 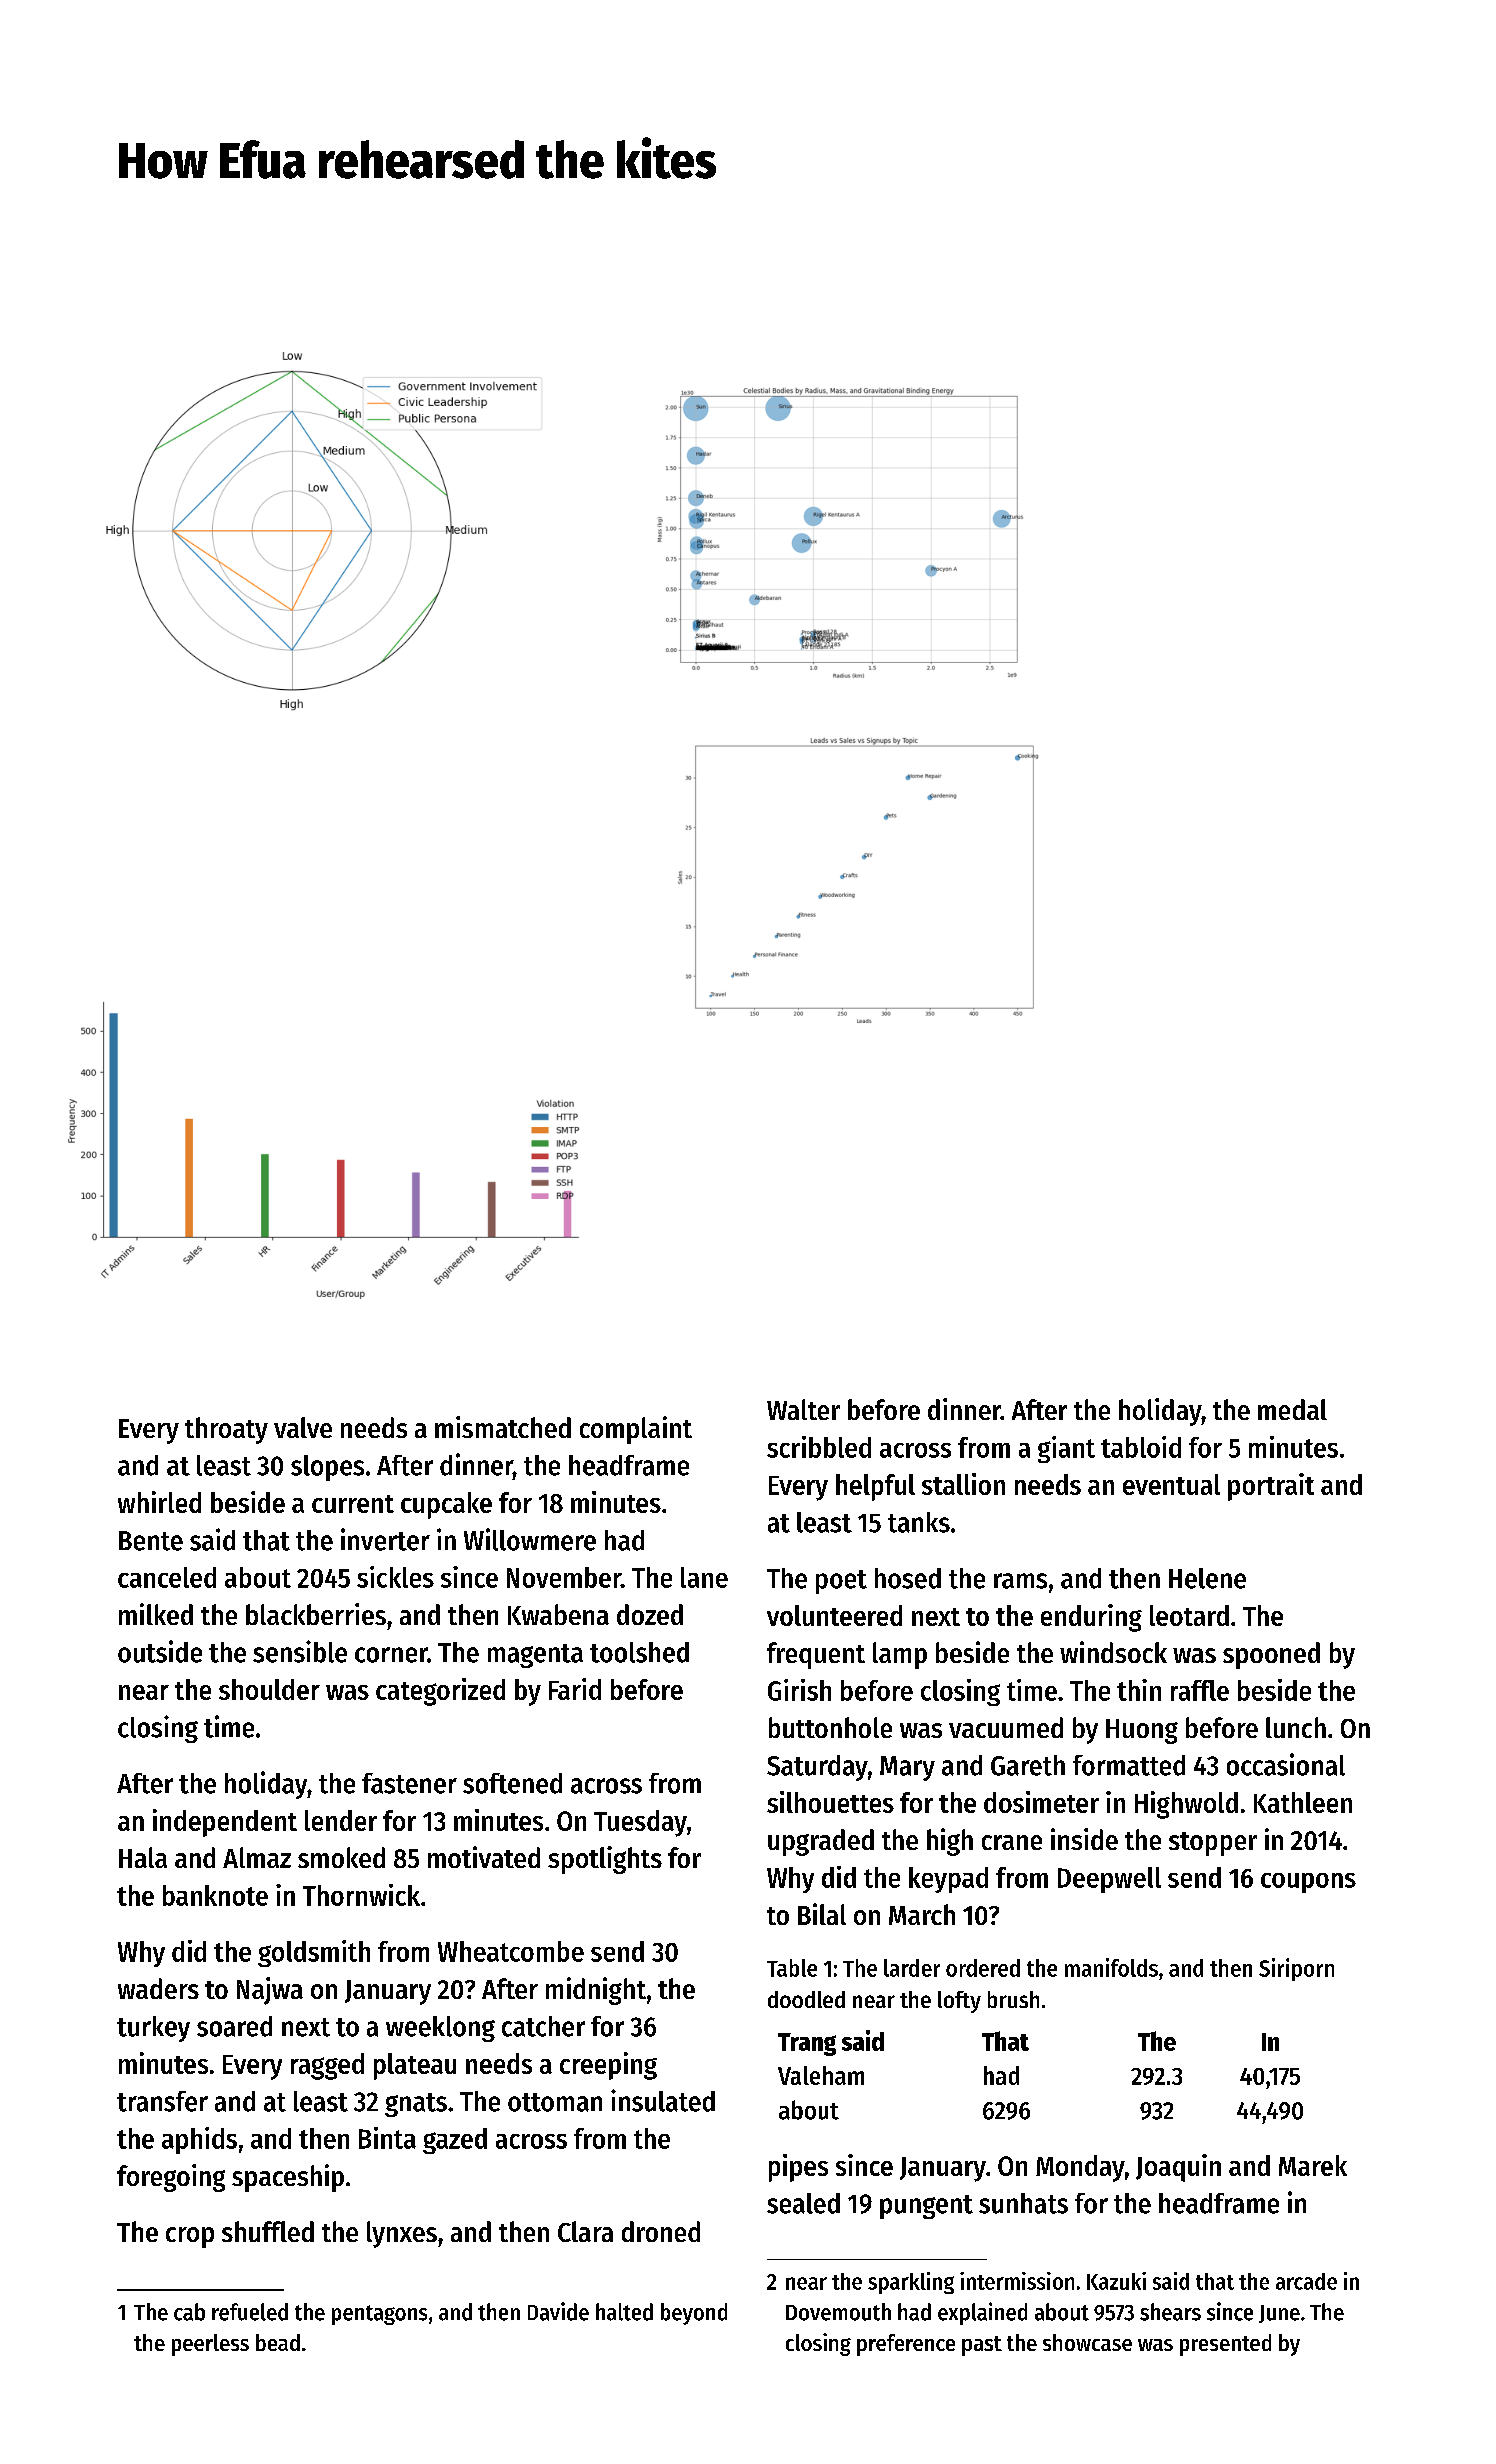 What do you see at coordinates (226, 1430) in the screenshot?
I see `throaty` at bounding box center [226, 1430].
